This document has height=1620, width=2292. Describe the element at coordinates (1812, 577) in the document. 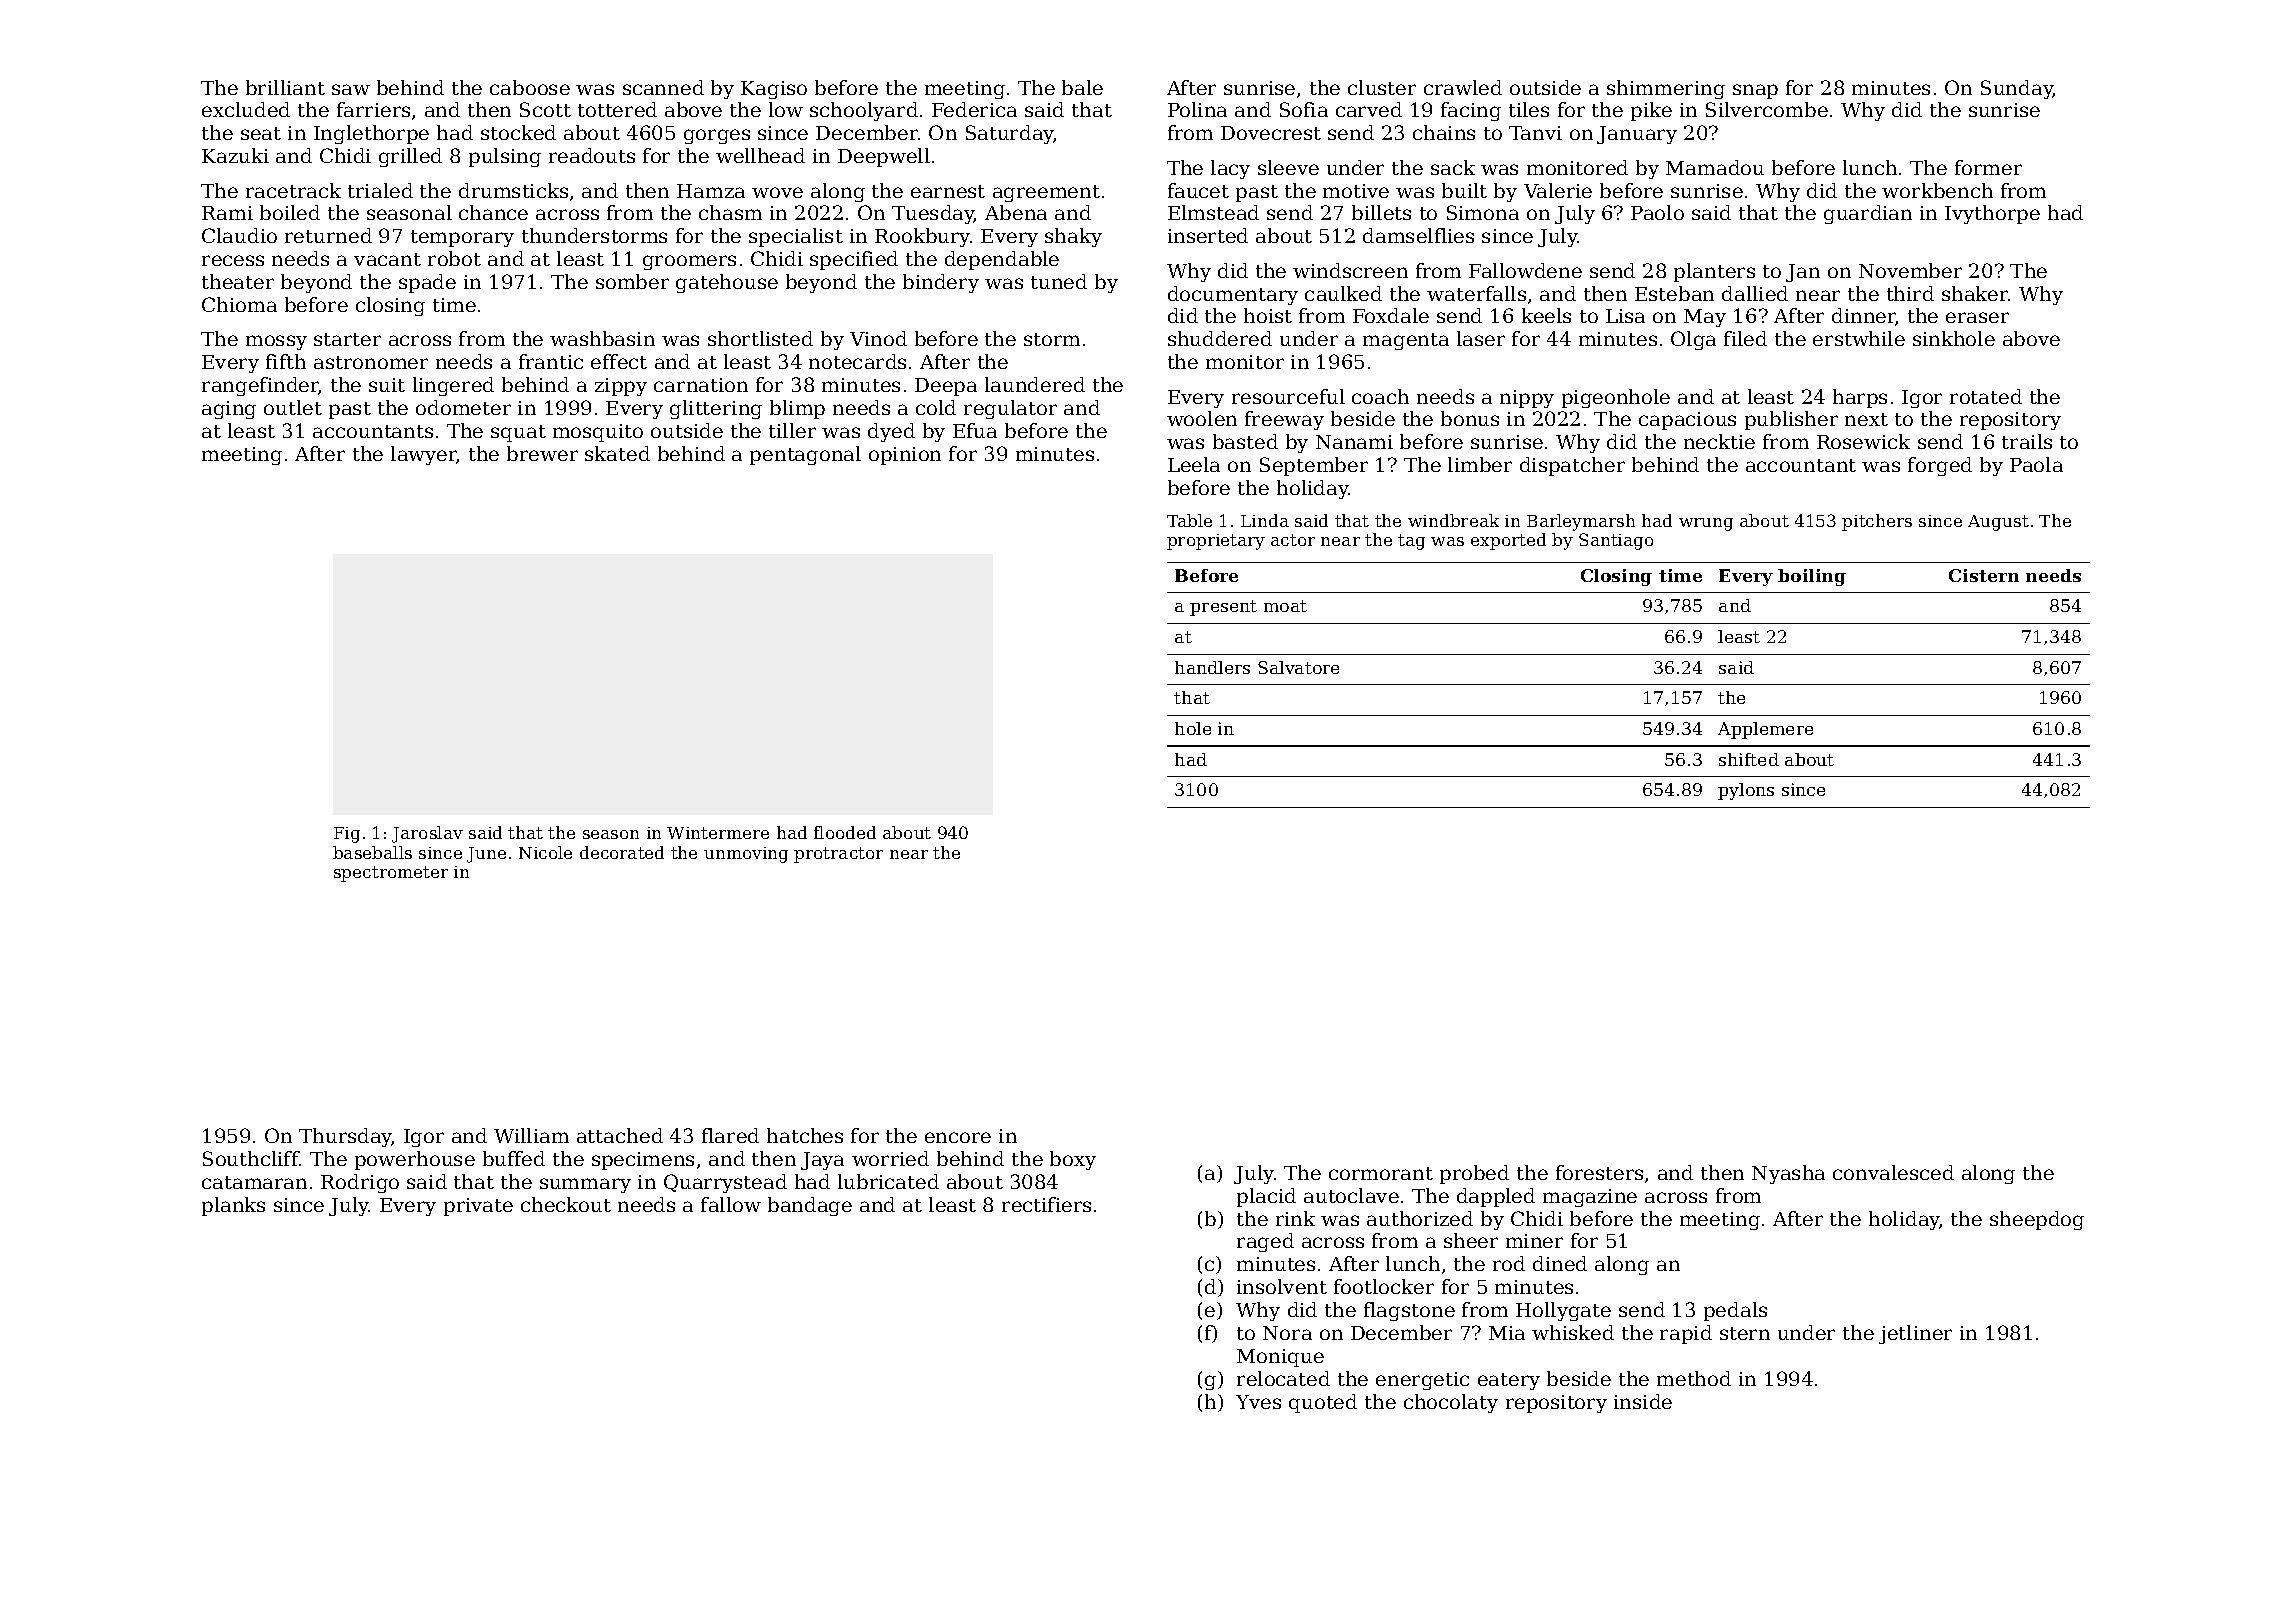

I see `boiling` at that location.
